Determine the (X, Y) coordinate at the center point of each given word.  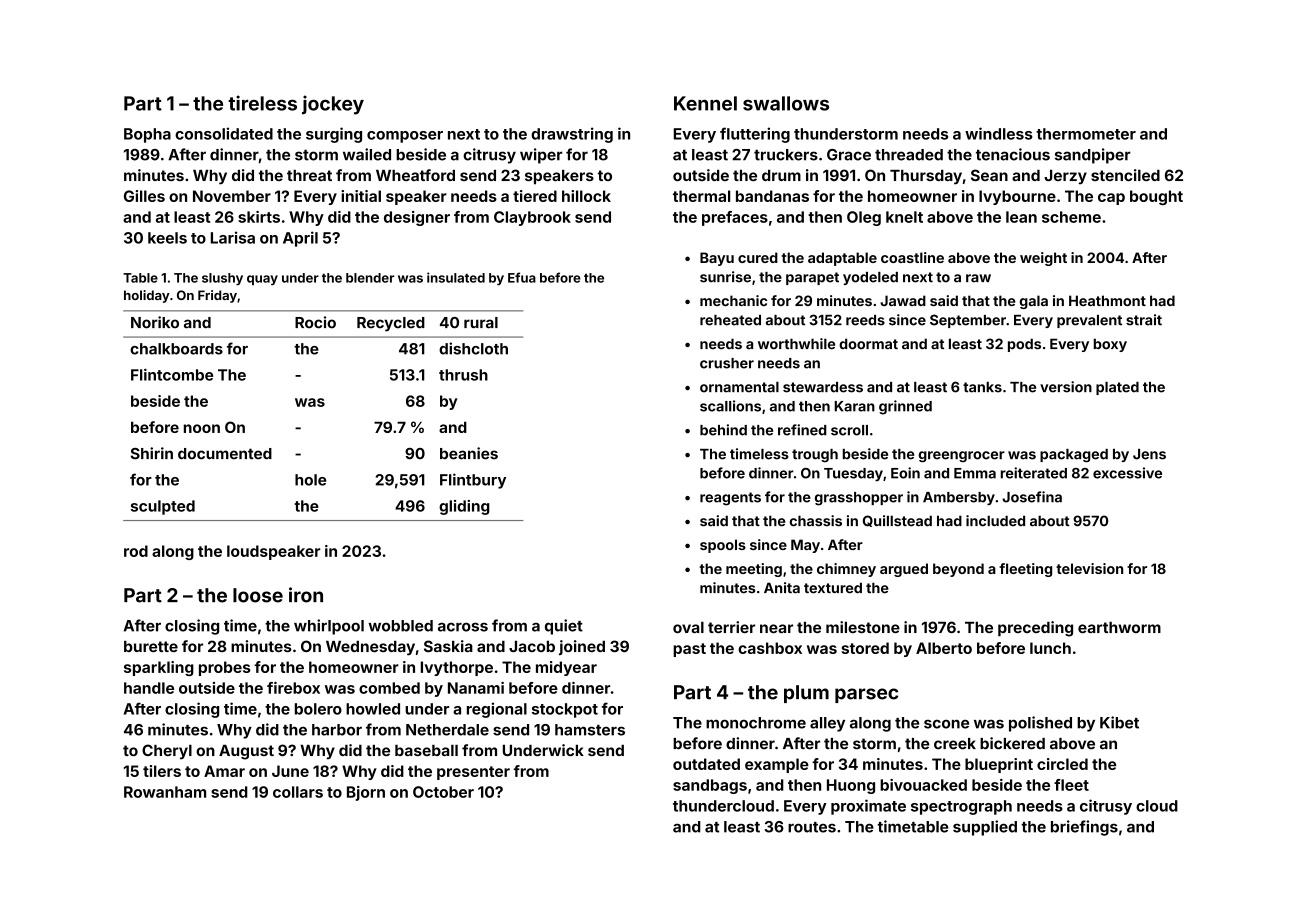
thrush (463, 375)
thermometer (1086, 134)
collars (298, 792)
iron (306, 595)
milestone (863, 627)
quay (262, 280)
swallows (786, 103)
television (1089, 568)
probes (225, 668)
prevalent (1089, 321)
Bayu (717, 259)
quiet (564, 627)
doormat (868, 344)
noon (202, 428)
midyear (566, 668)
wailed (367, 154)
